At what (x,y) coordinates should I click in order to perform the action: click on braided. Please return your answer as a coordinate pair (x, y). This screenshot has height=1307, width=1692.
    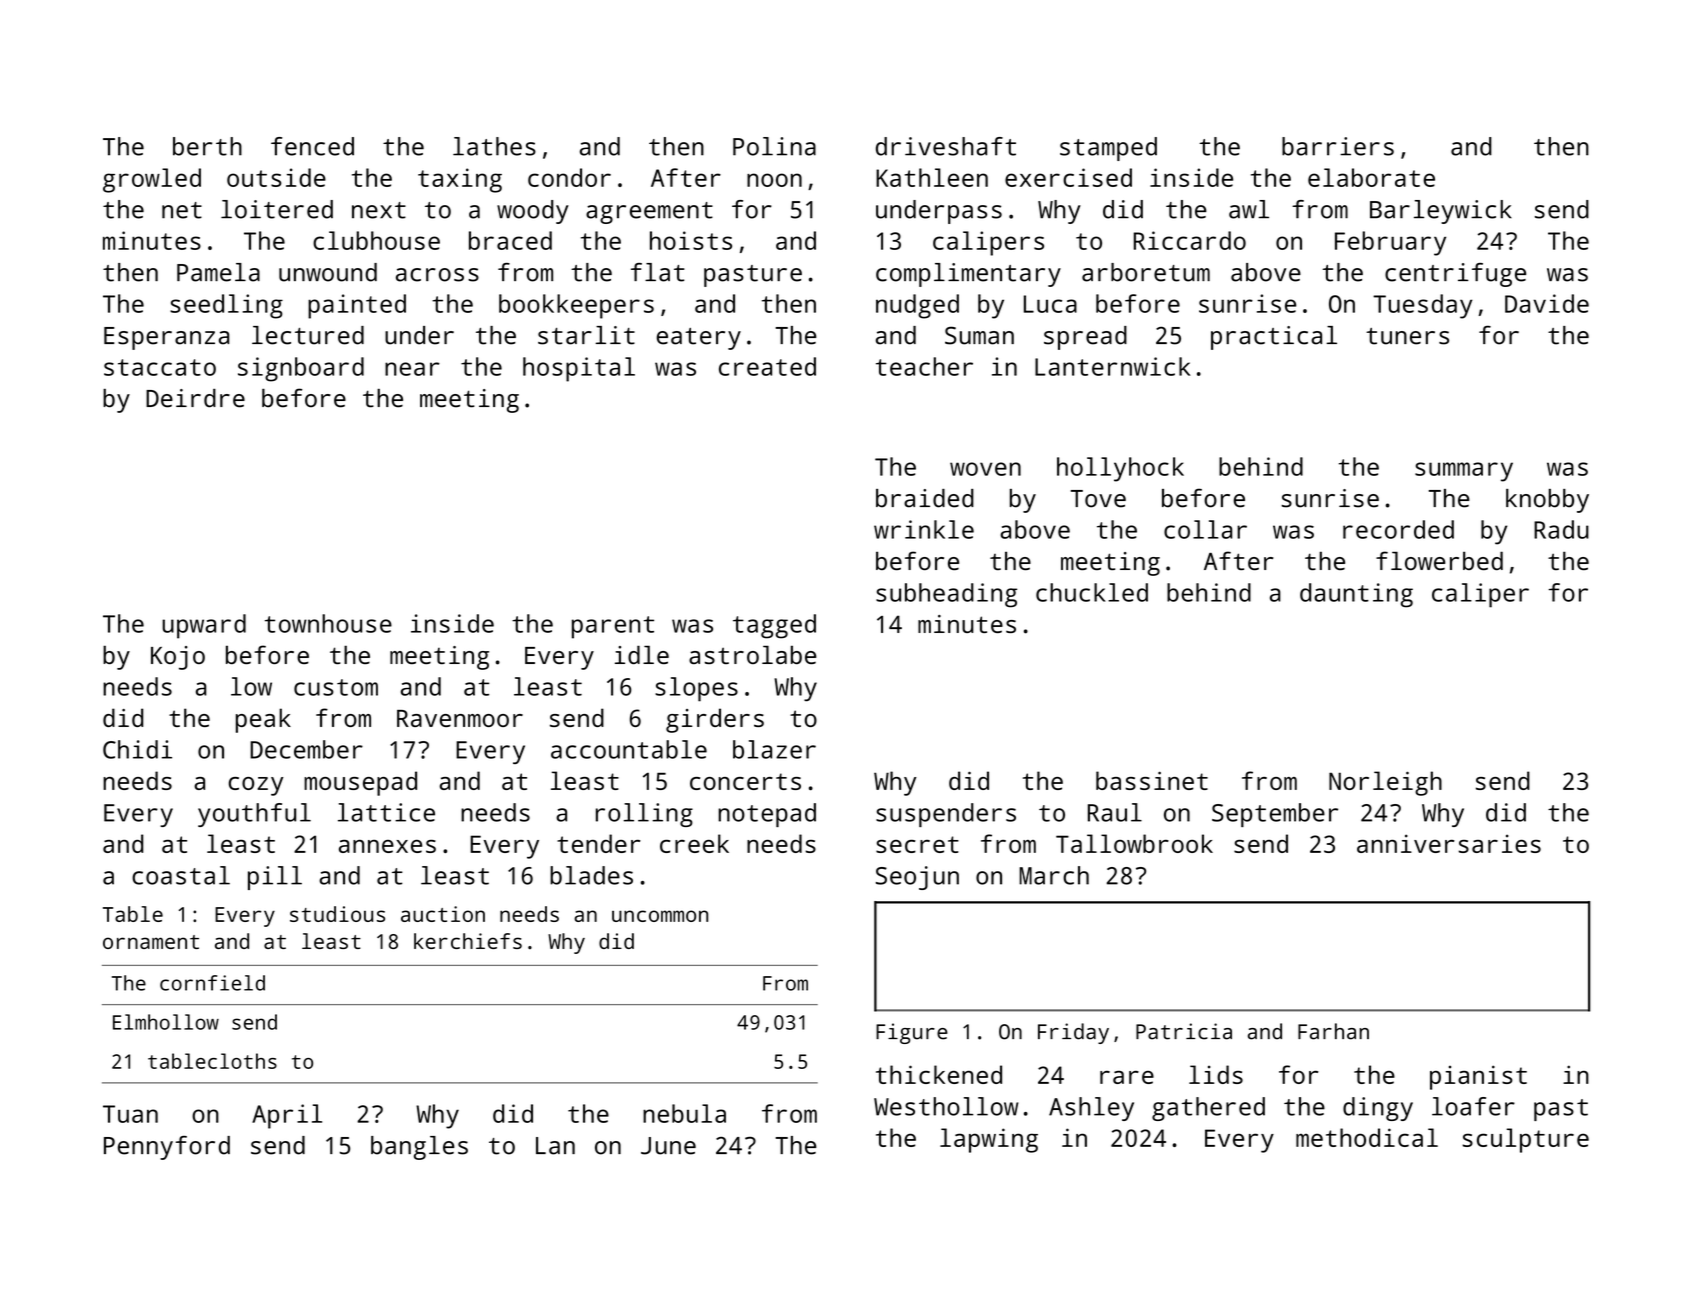
    Looking at the image, I should click on (925, 498).
